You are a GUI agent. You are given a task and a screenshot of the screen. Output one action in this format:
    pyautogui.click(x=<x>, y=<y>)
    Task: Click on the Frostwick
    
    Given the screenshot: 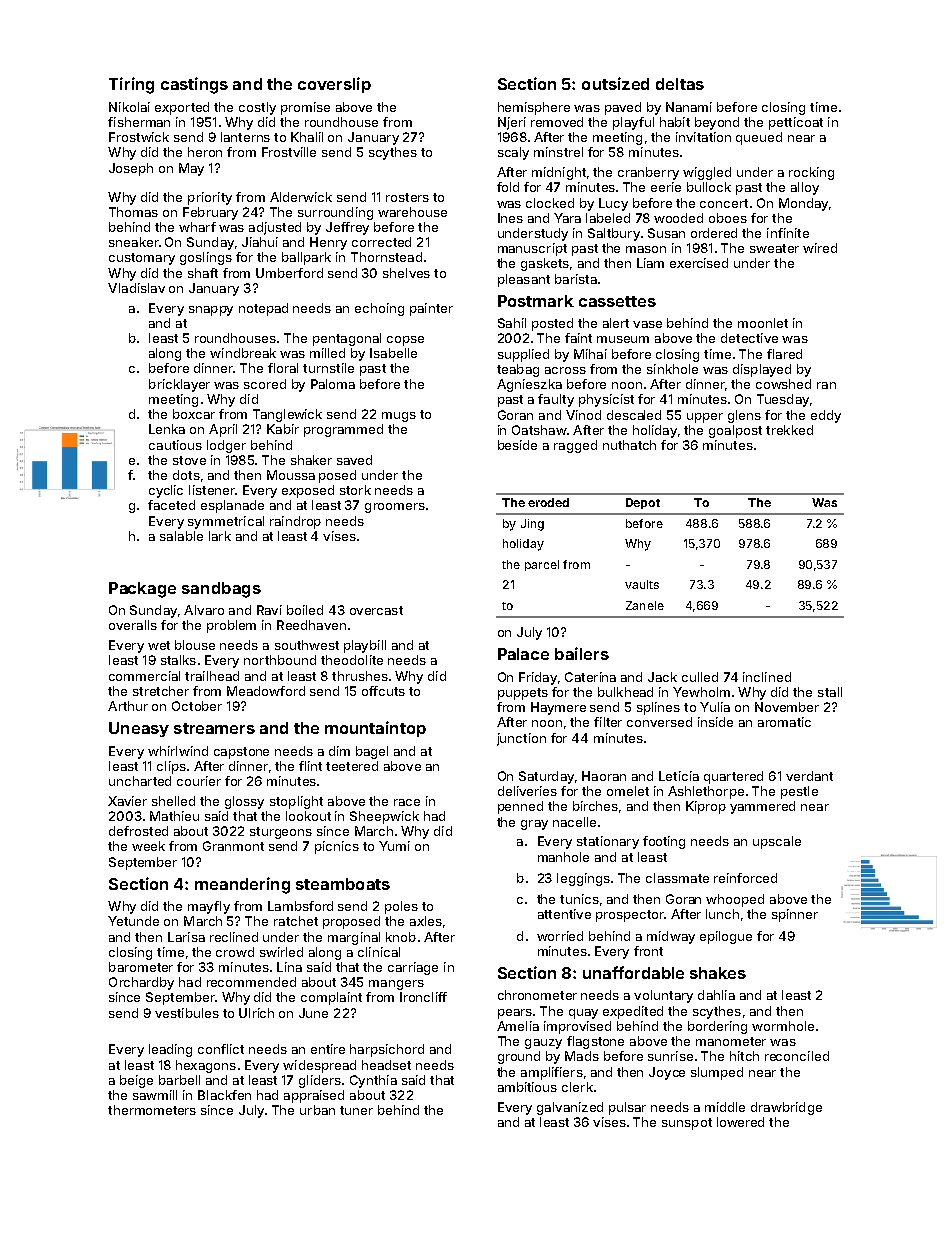 What is the action you would take?
    pyautogui.click(x=139, y=137)
